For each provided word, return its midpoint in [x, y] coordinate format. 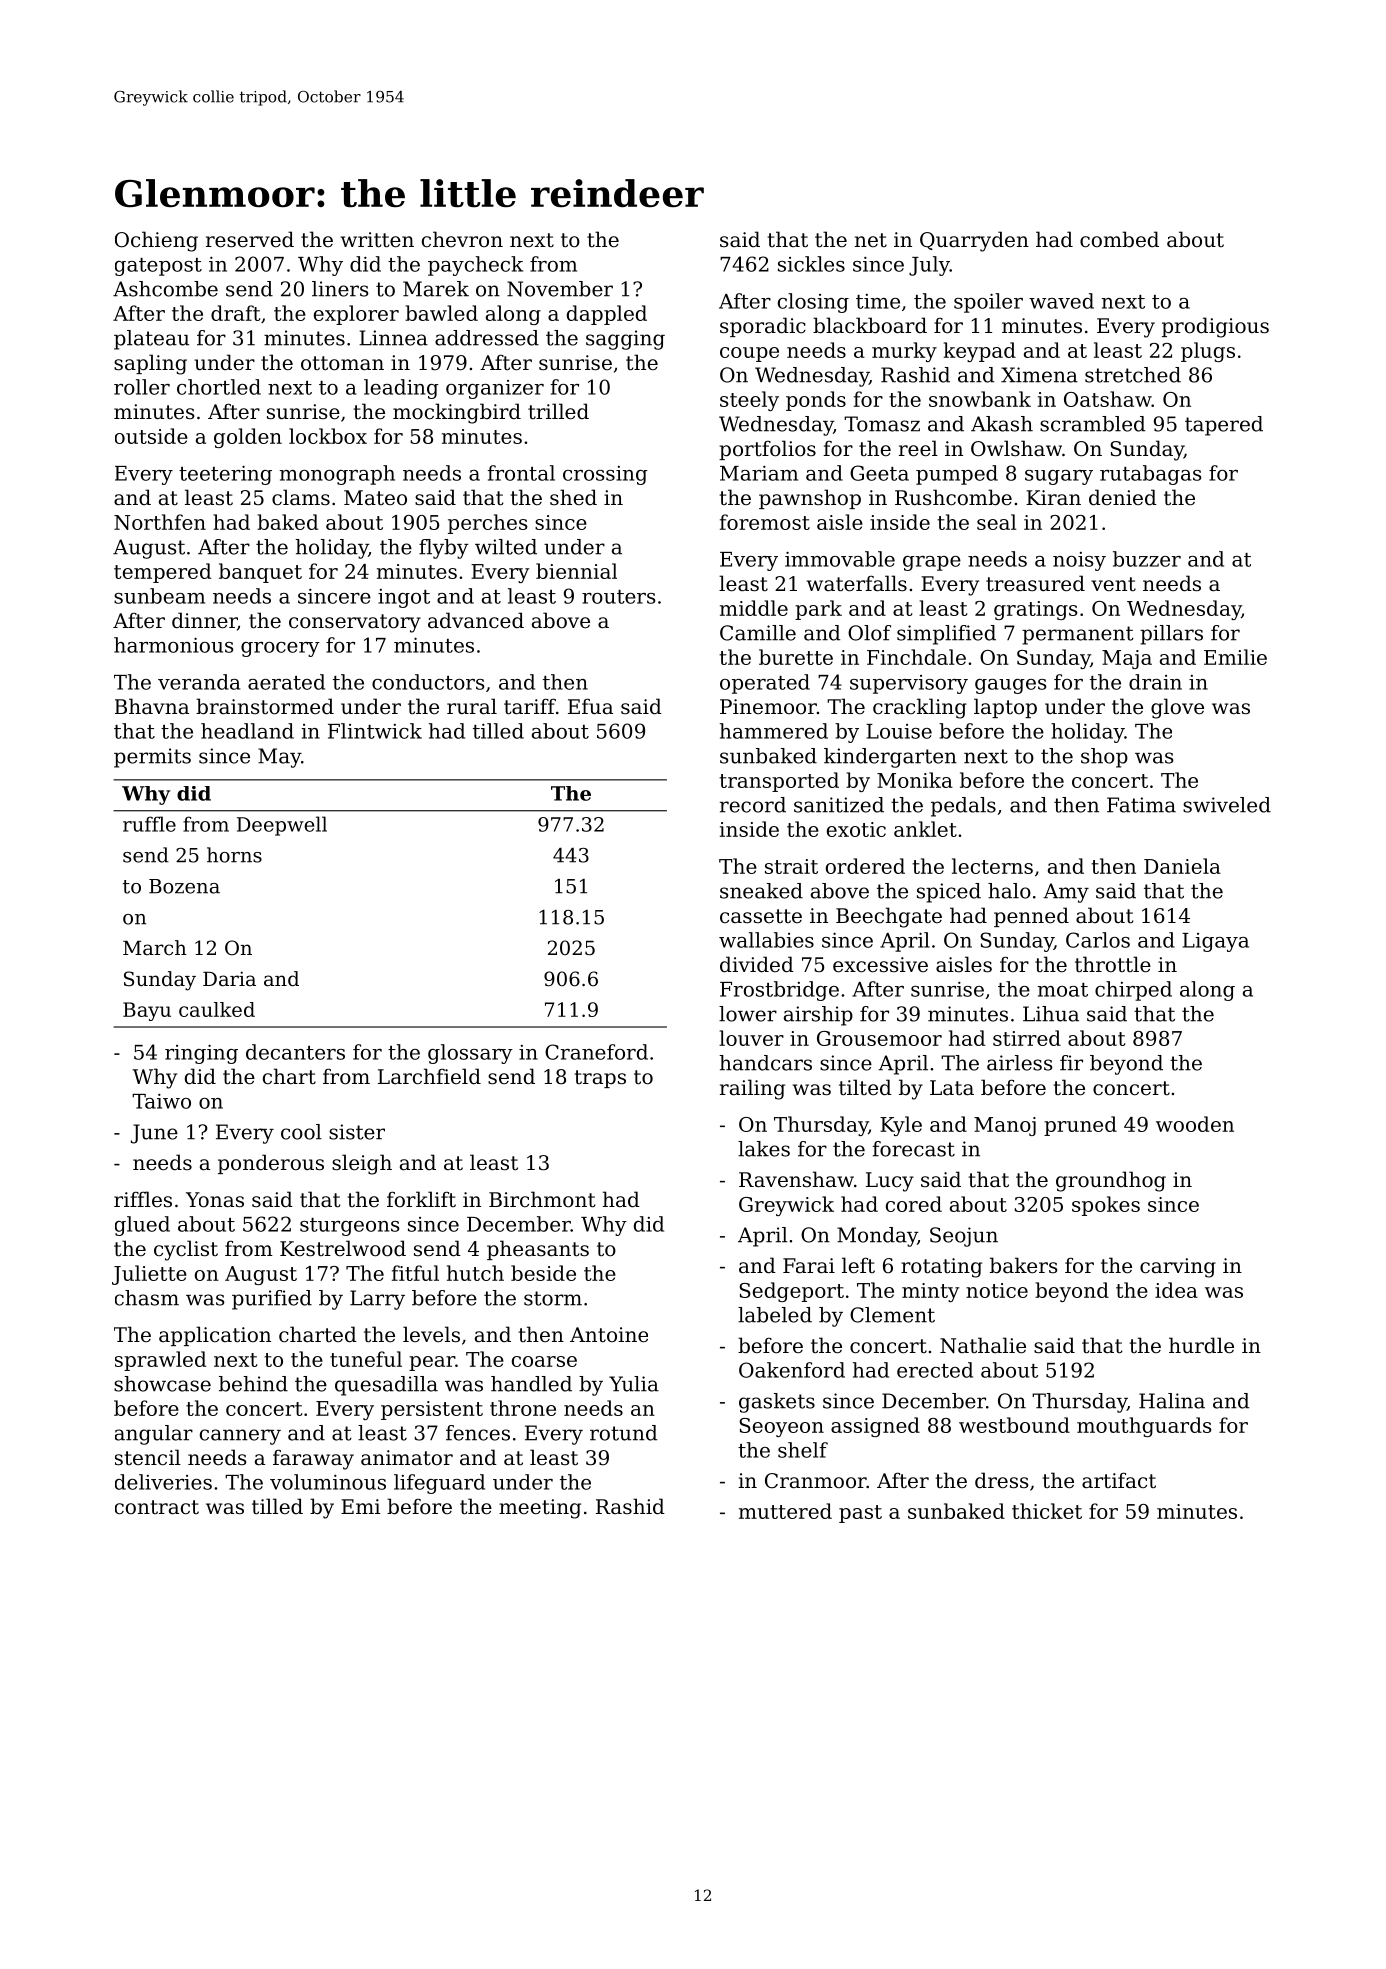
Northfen [160, 522]
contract [157, 1507]
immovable [840, 559]
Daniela [1182, 866]
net [871, 240]
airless [1020, 1063]
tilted [865, 1087]
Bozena [184, 886]
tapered [1224, 426]
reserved [250, 239]
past [860, 1514]
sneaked [761, 891]
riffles [143, 1199]
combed [1119, 239]
